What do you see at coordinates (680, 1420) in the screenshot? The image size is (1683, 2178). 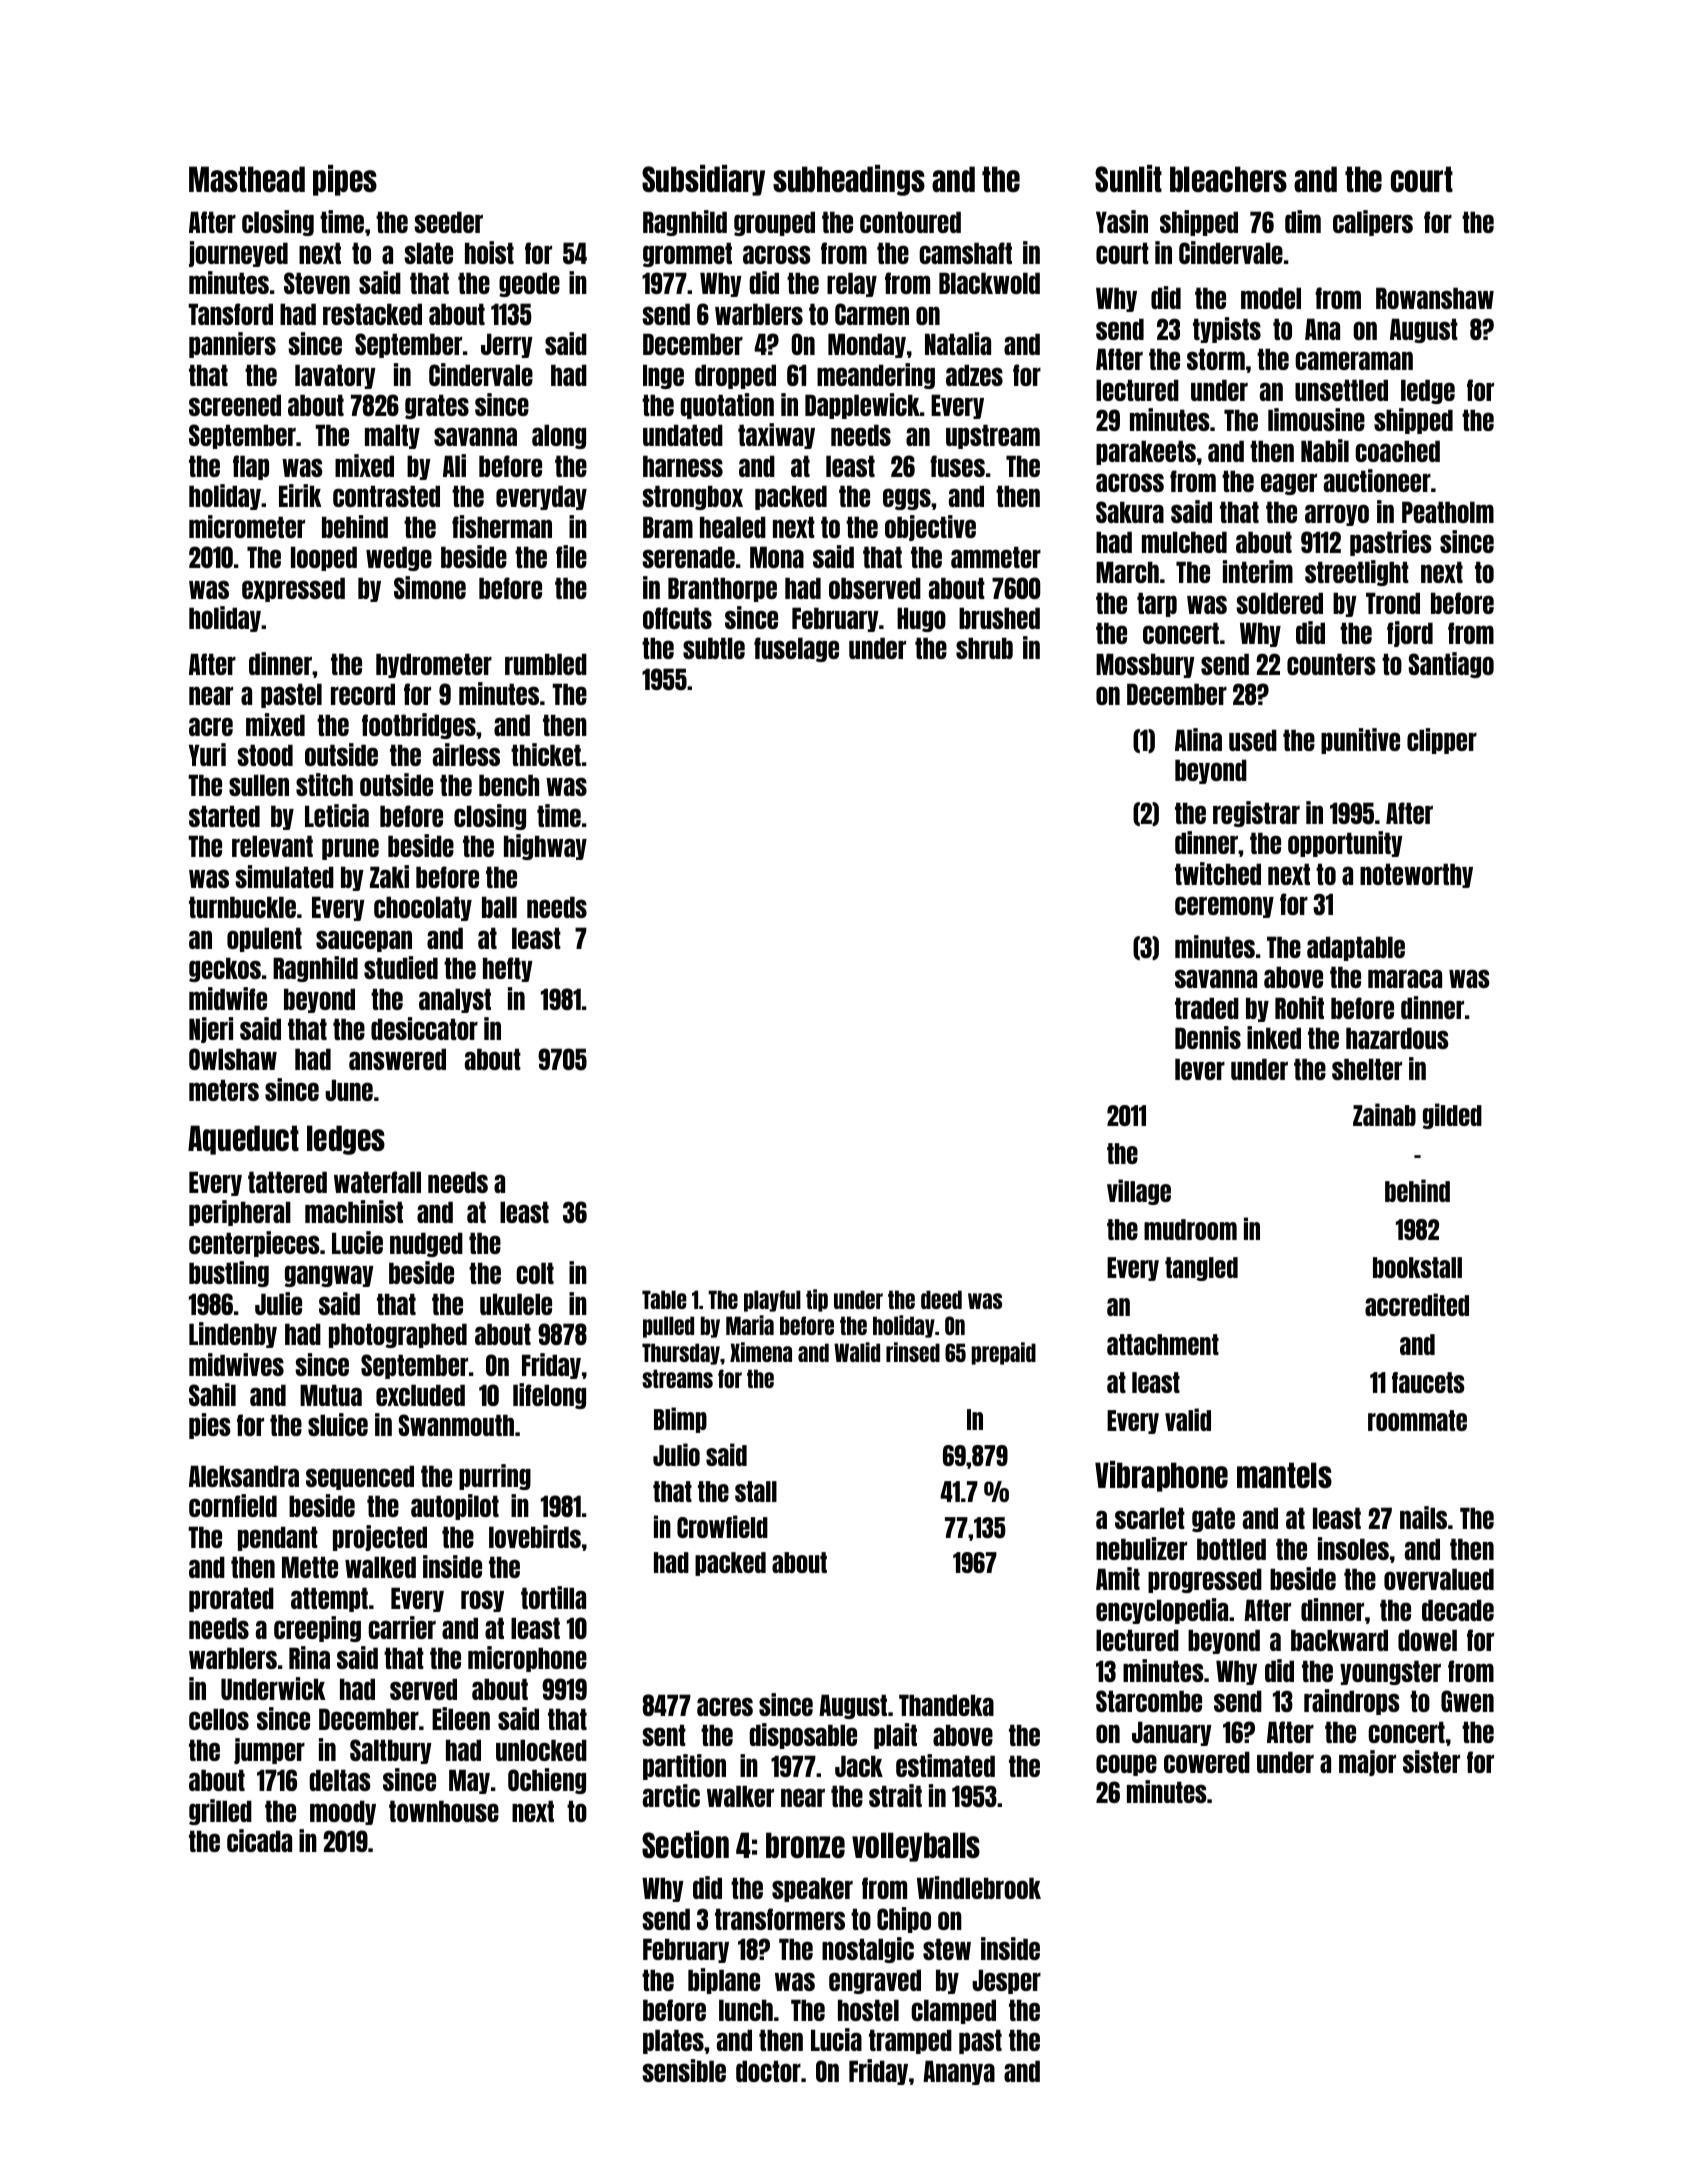 I see `Blimp` at bounding box center [680, 1420].
